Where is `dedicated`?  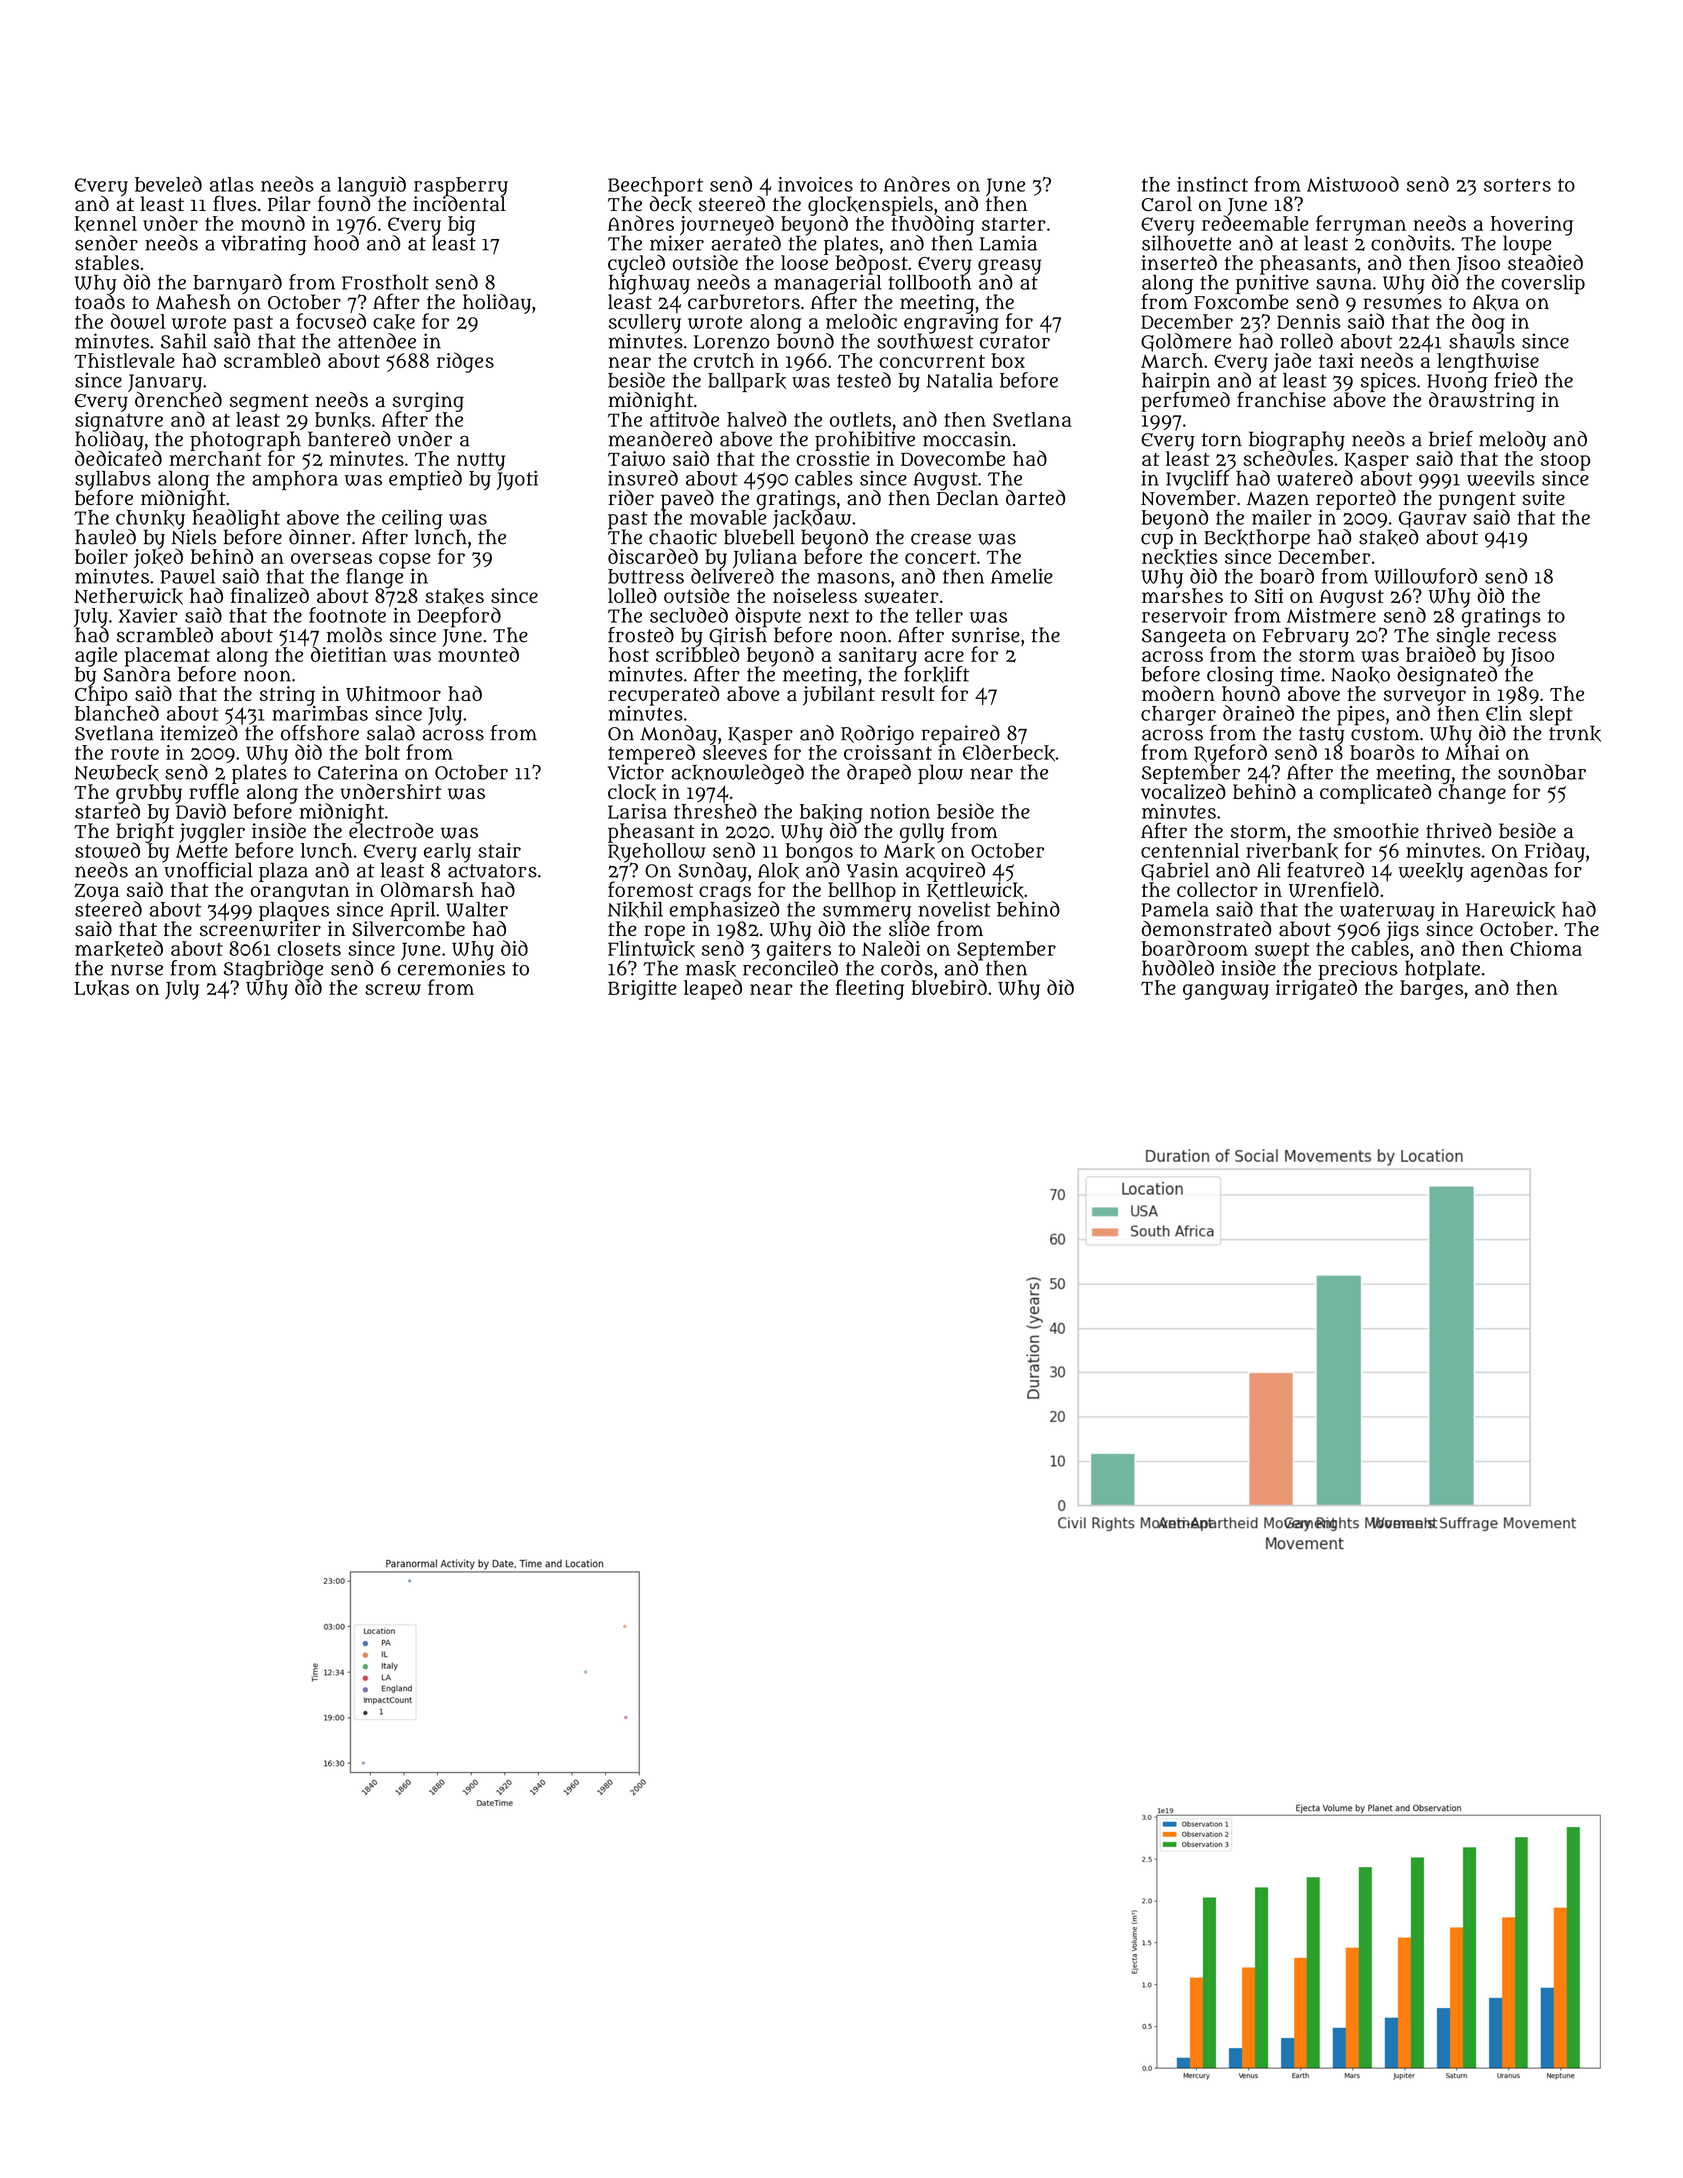
dedicated is located at coordinates (118, 458).
